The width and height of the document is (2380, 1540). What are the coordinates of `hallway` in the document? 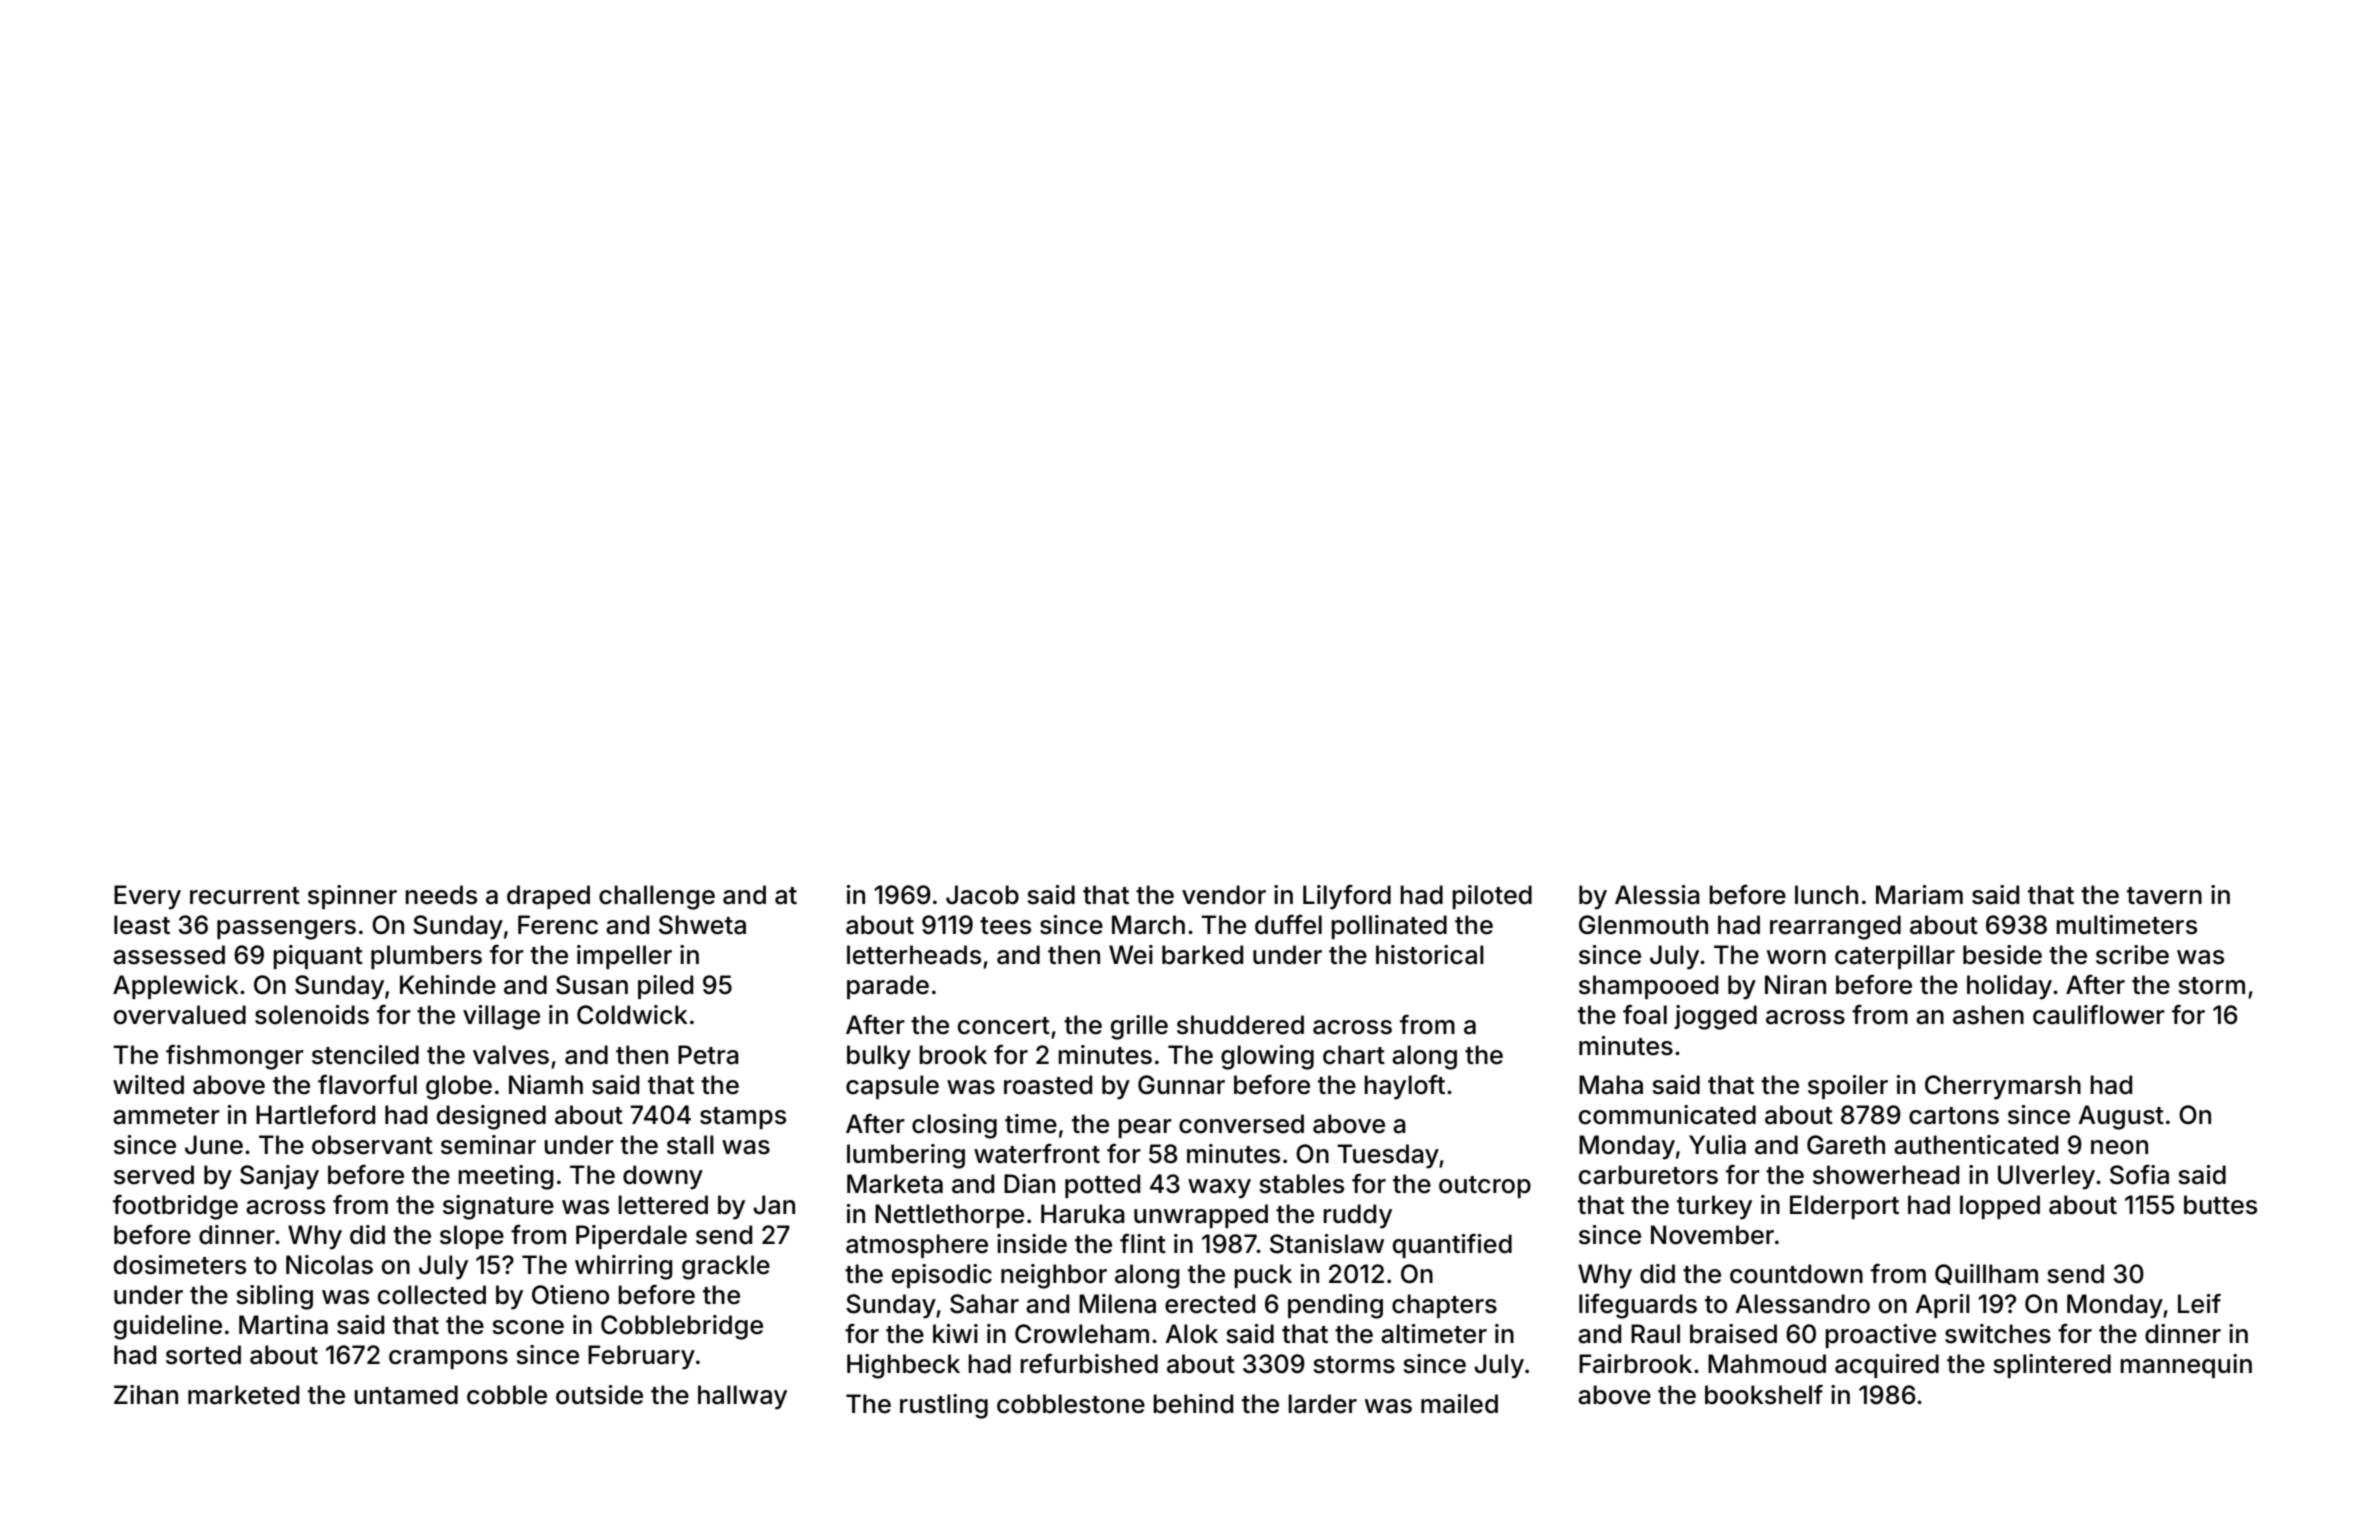 It's located at (742, 1397).
